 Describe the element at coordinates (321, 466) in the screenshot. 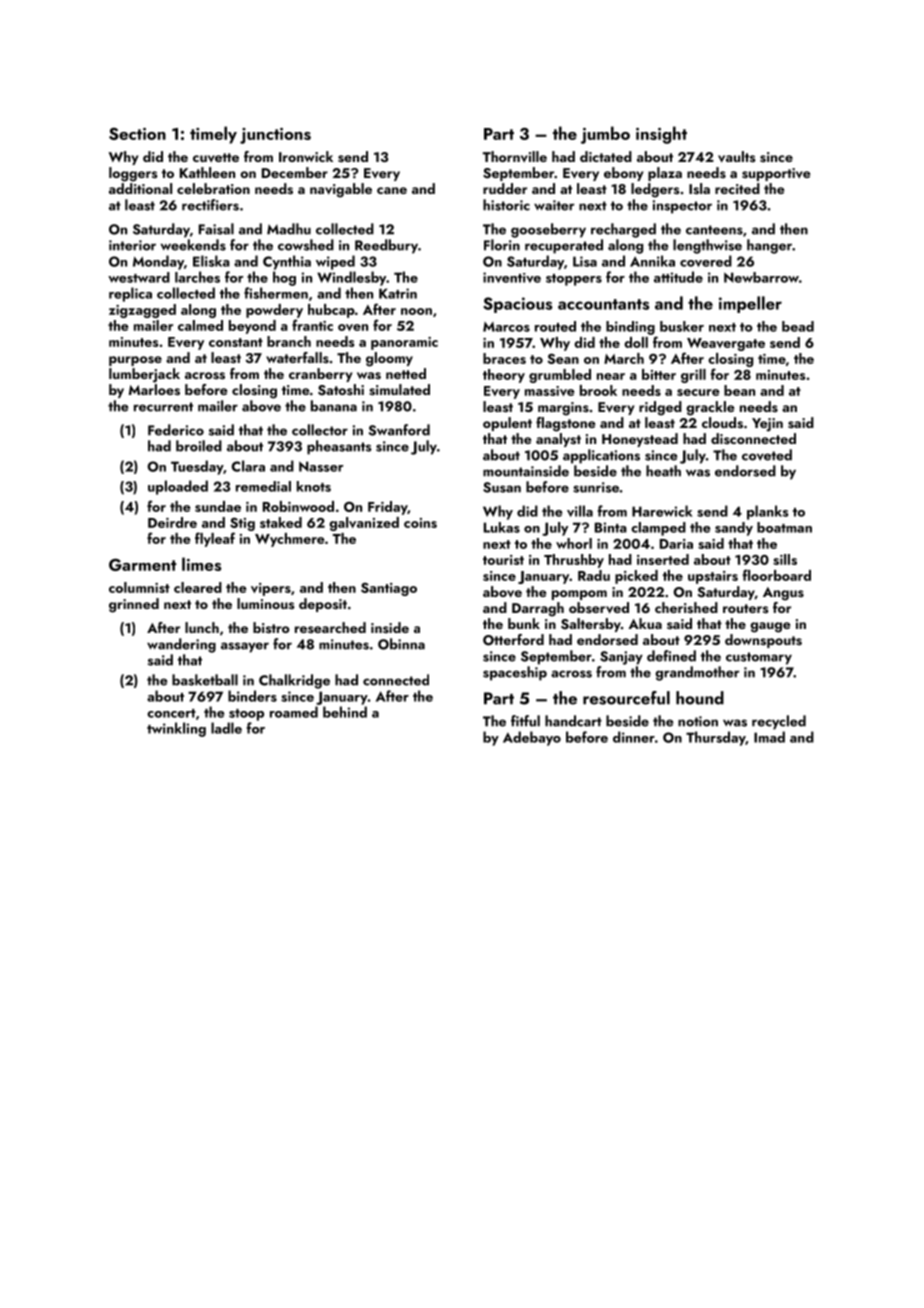

I see `Nasser` at that location.
